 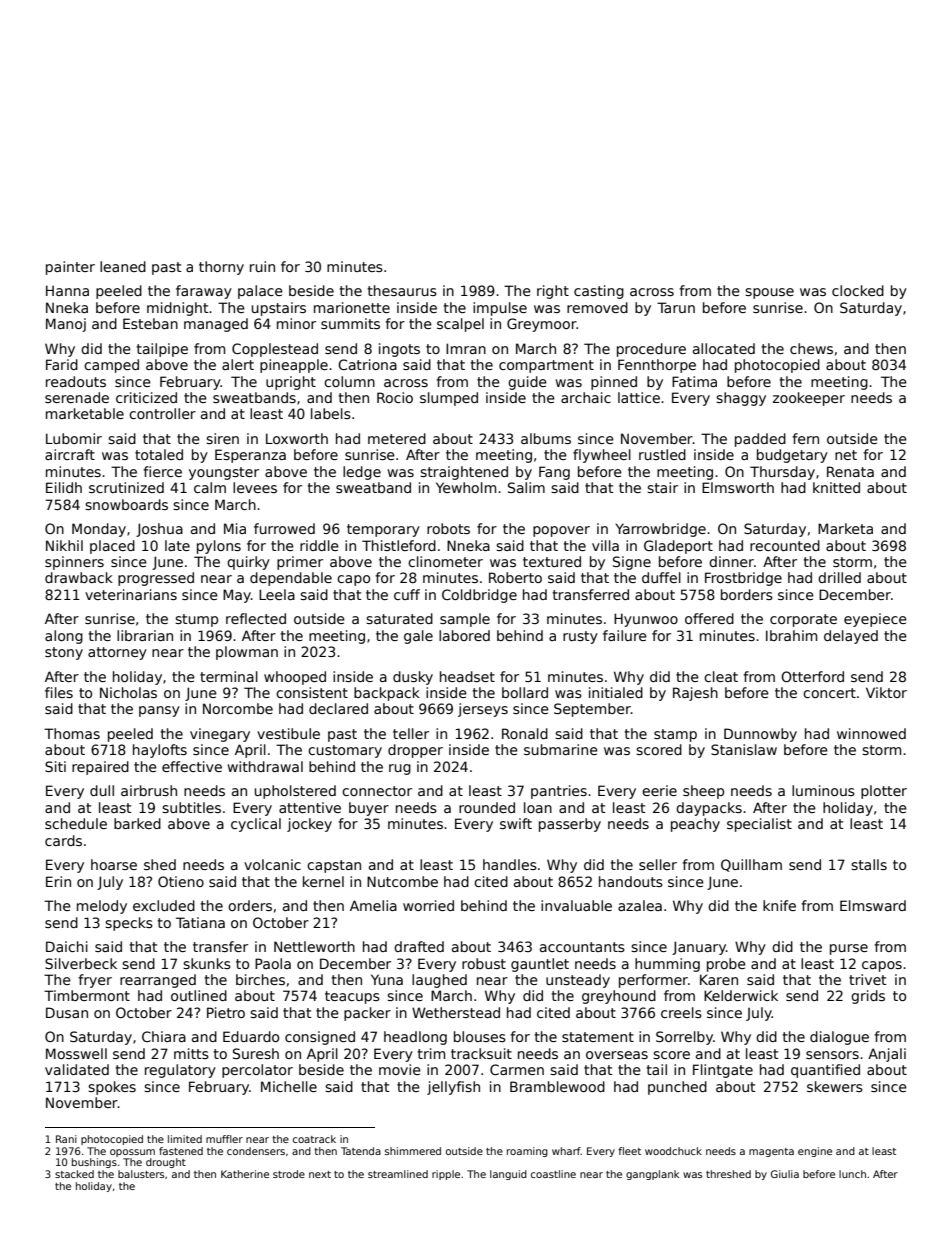 What do you see at coordinates (99, 530) in the screenshot?
I see `Monday` at bounding box center [99, 530].
